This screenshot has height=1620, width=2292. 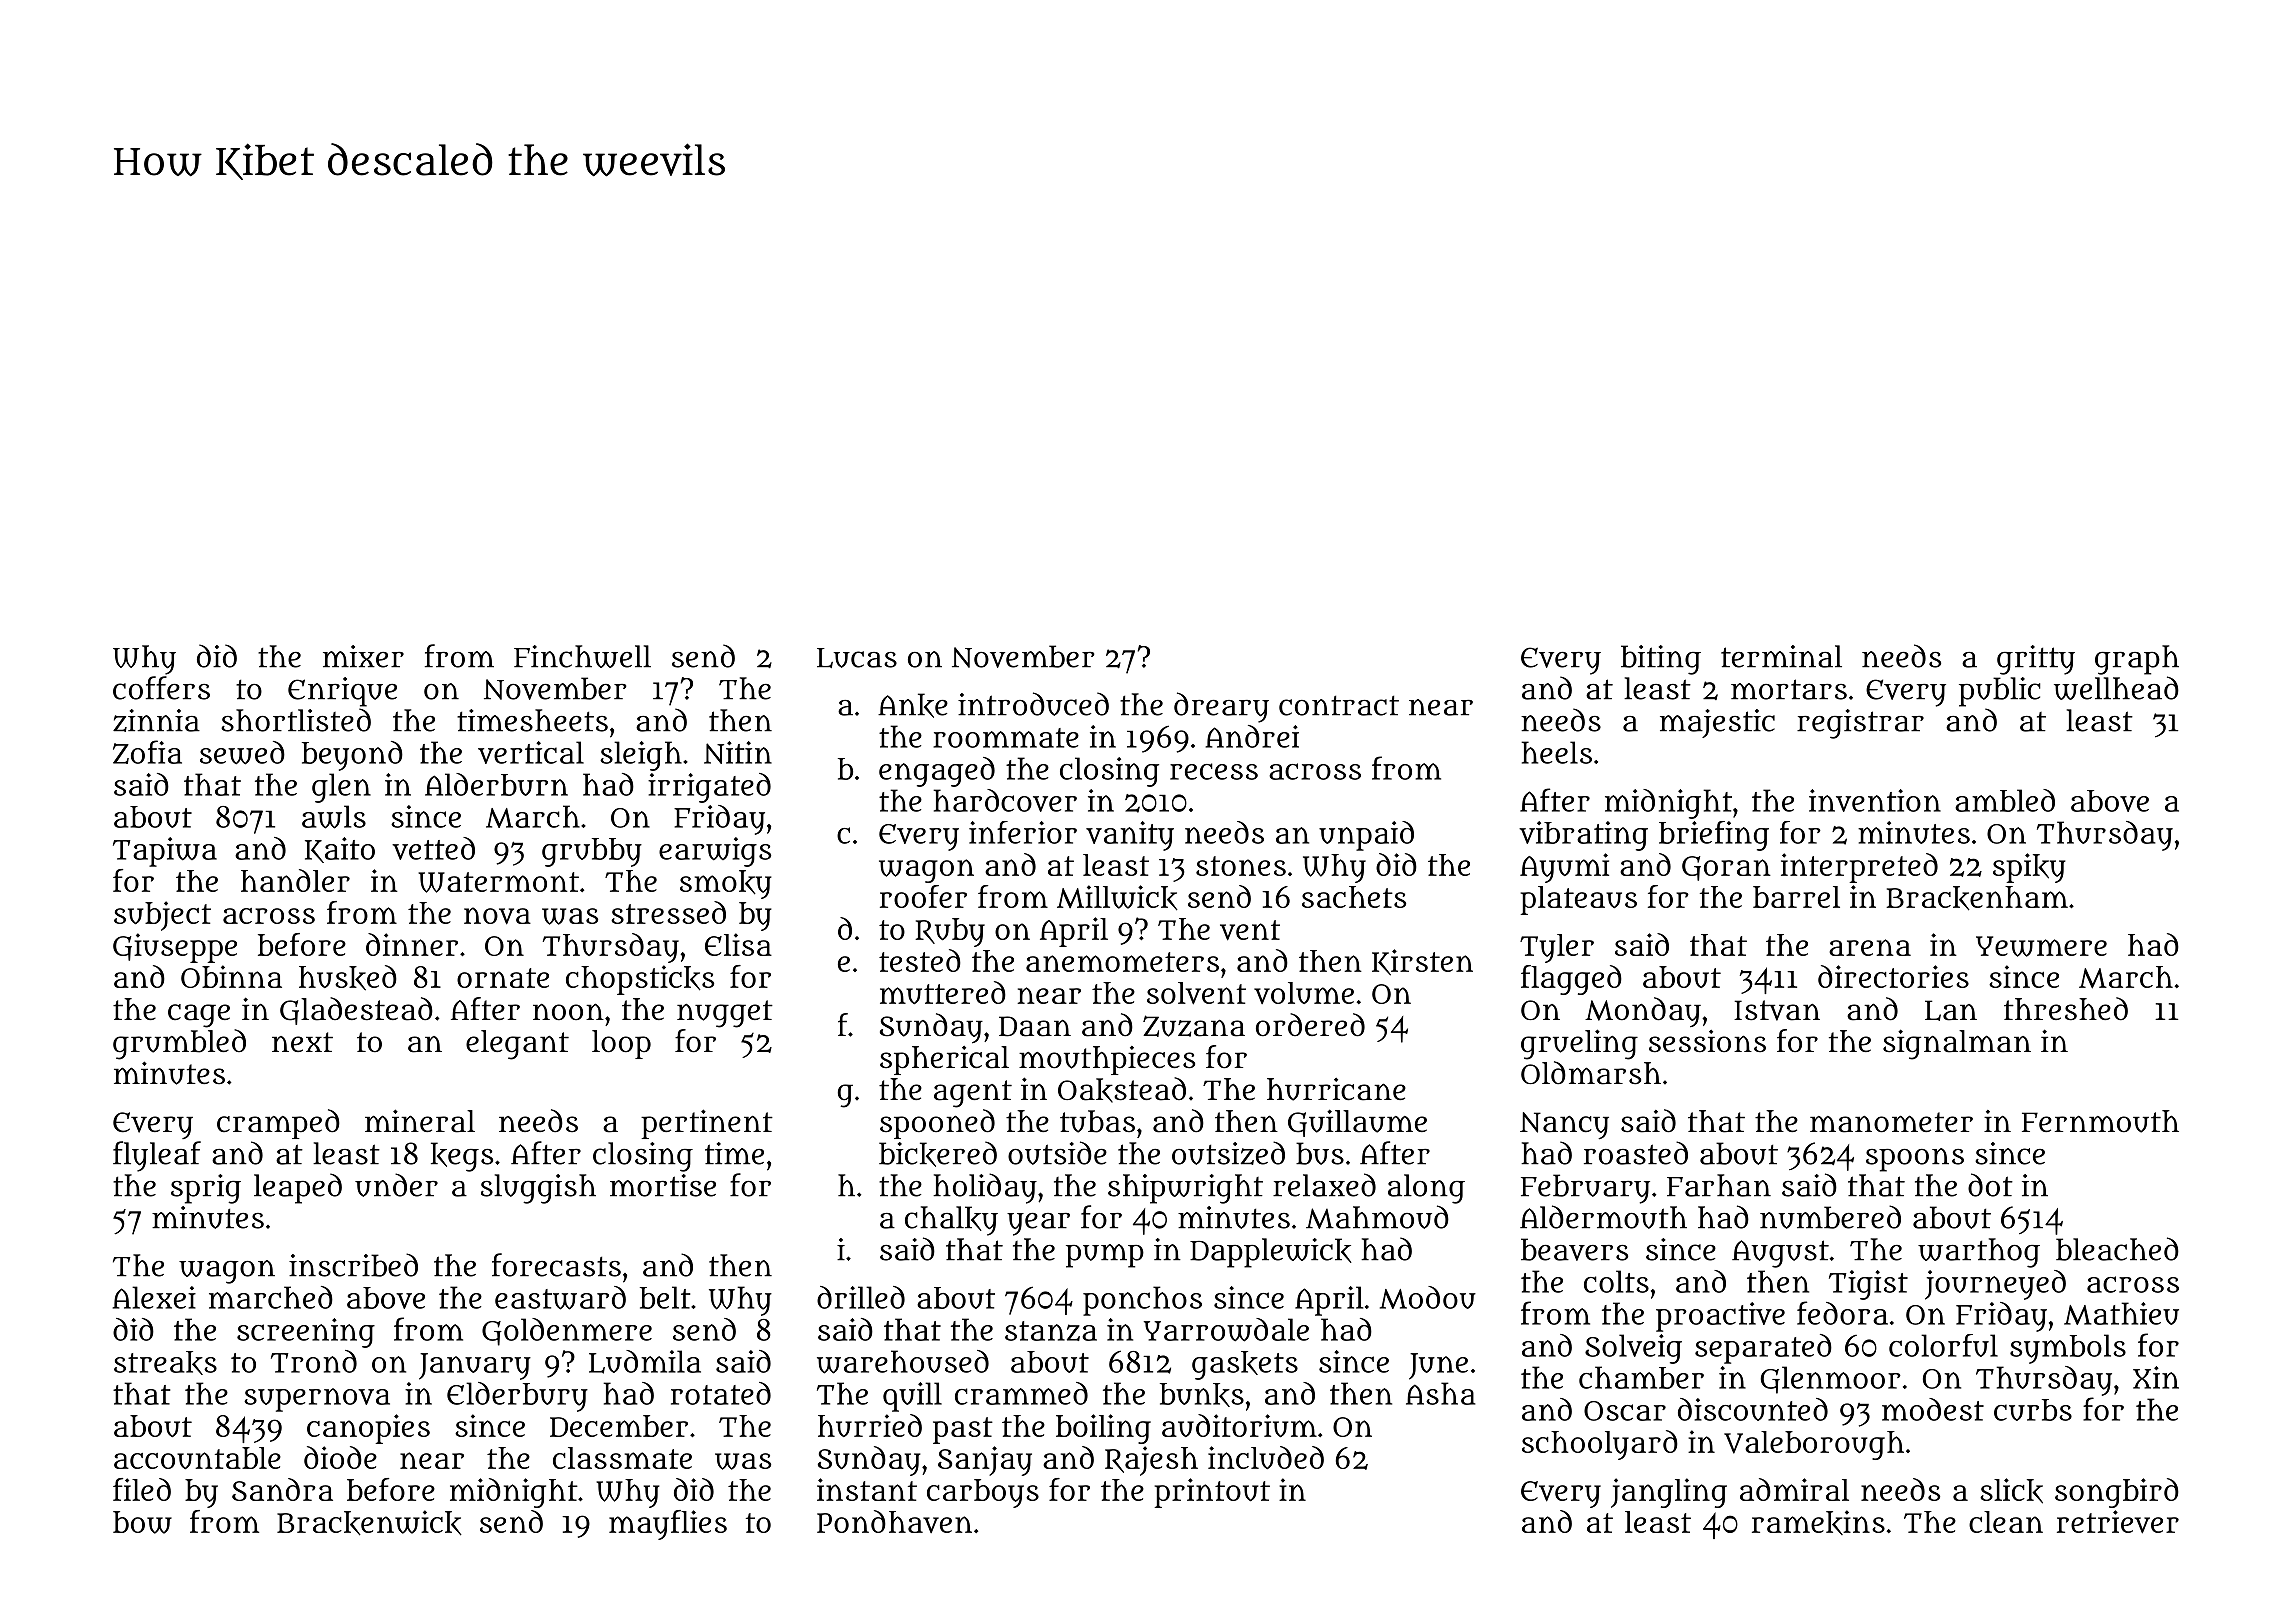 What do you see at coordinates (985, 1188) in the screenshot?
I see `holiday` at bounding box center [985, 1188].
